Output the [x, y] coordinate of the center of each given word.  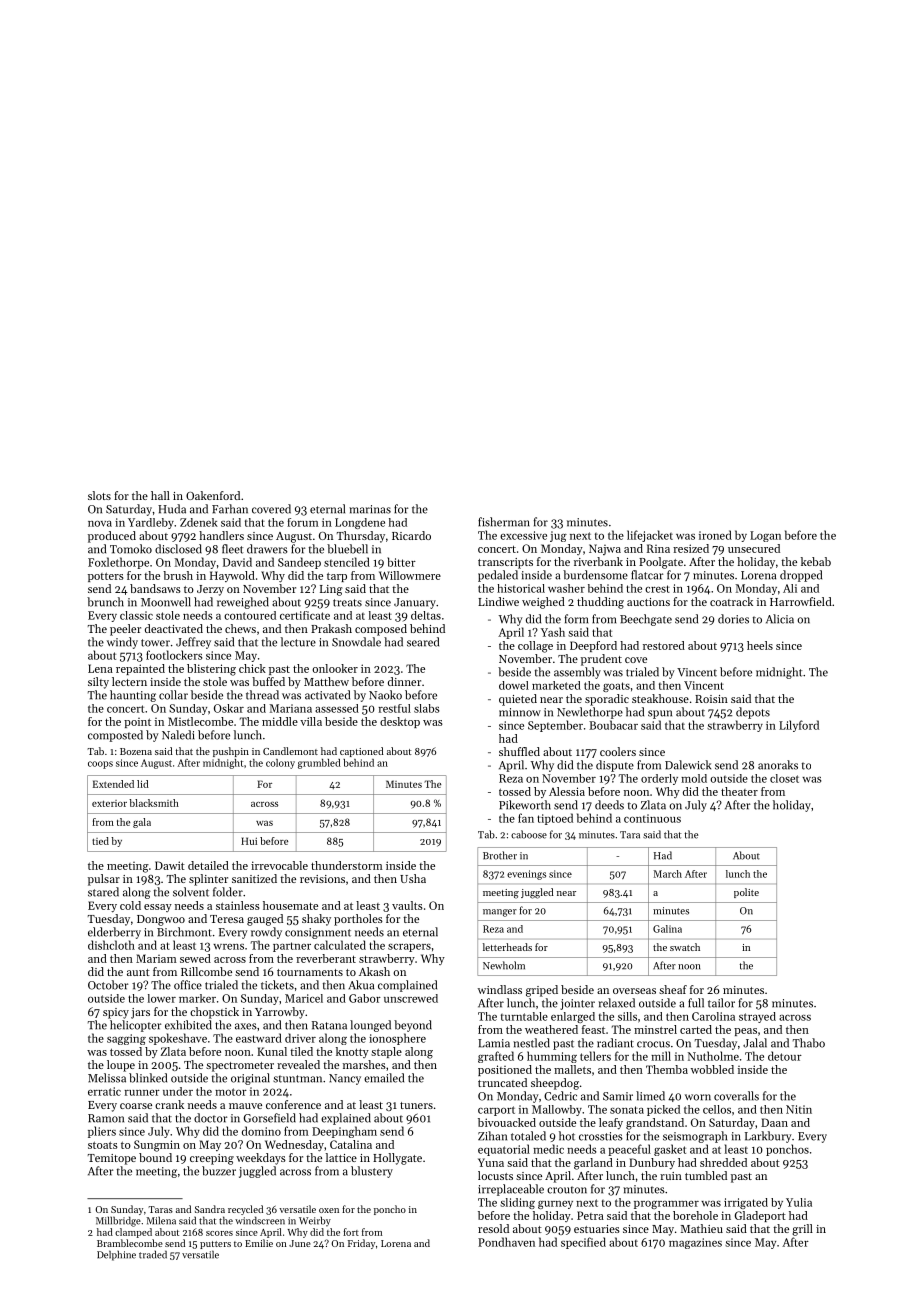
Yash [553, 632]
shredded [723, 1162]
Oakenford [213, 495]
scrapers [409, 948]
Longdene [360, 523]
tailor [721, 1003]
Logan [765, 536]
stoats [103, 1145]
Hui [249, 841]
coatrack [731, 601]
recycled [245, 1210]
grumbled [319, 764]
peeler [125, 630]
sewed [195, 958]
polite [746, 893]
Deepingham [344, 1132]
